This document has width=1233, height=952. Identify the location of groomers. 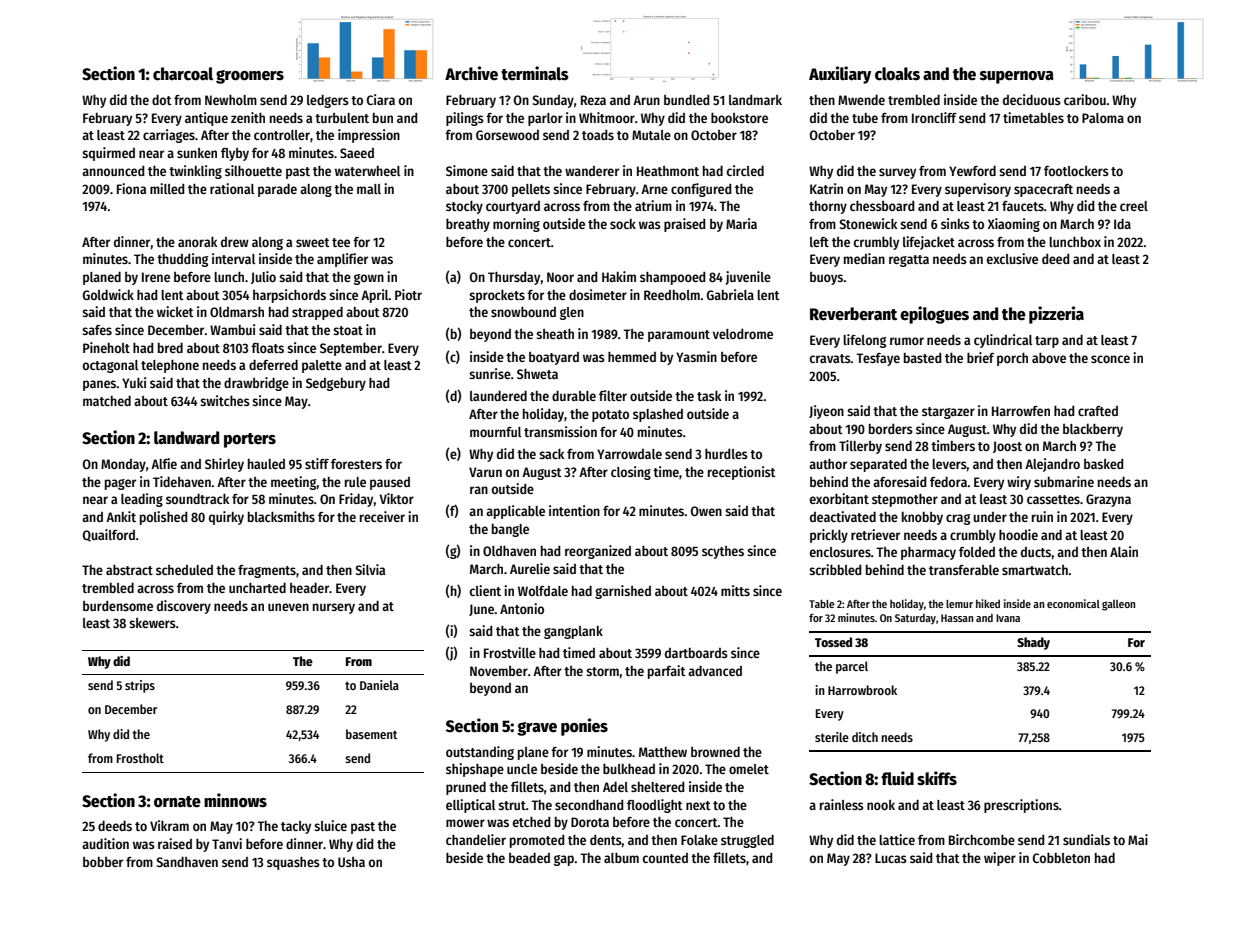
(250, 77).
